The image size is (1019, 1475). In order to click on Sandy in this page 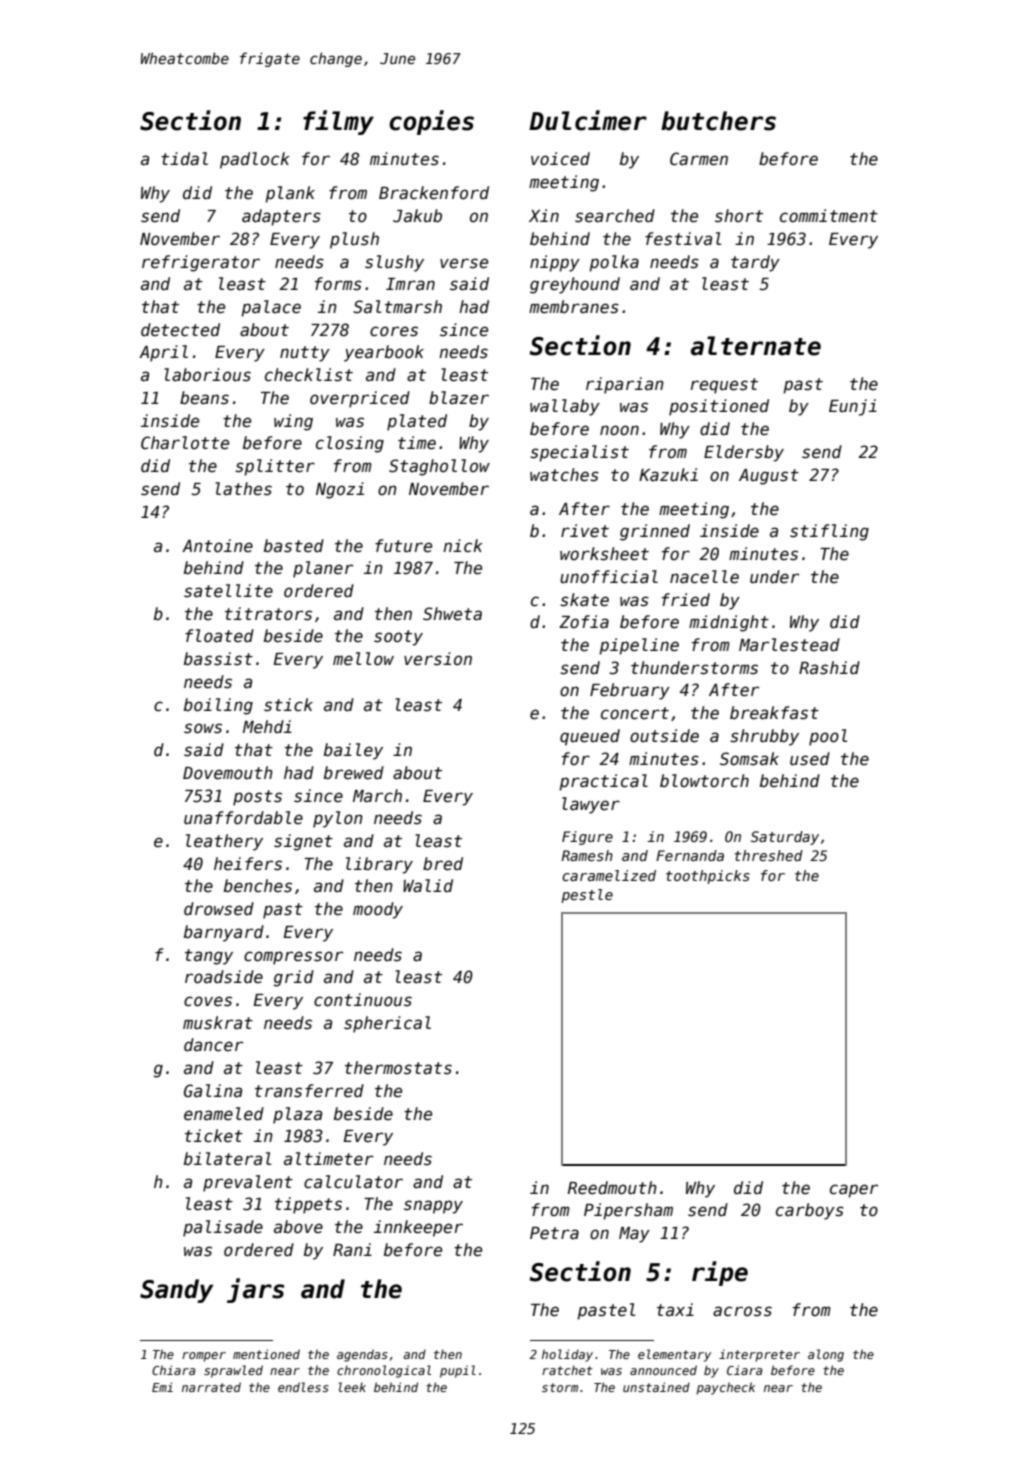, I will do `click(176, 1291)`.
